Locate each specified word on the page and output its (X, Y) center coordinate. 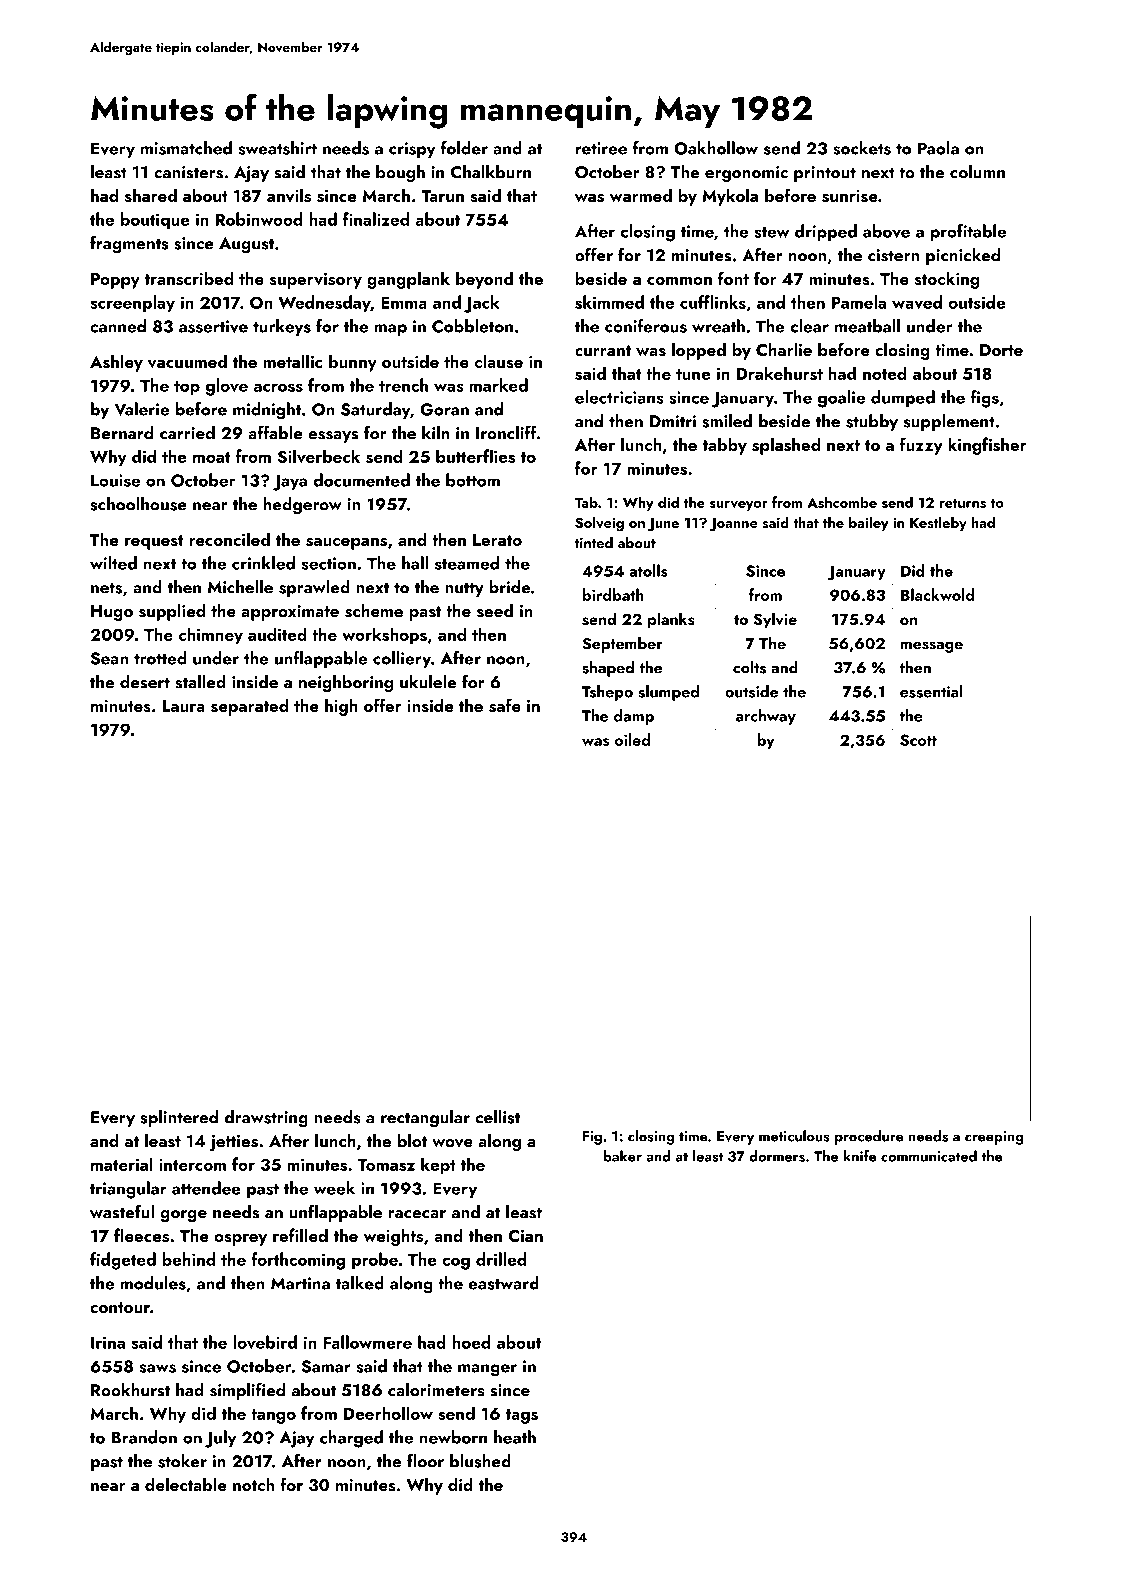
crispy (412, 150)
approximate (290, 613)
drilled (501, 1259)
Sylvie (775, 620)
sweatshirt (277, 148)
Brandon (144, 1437)
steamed (467, 563)
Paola (938, 148)
